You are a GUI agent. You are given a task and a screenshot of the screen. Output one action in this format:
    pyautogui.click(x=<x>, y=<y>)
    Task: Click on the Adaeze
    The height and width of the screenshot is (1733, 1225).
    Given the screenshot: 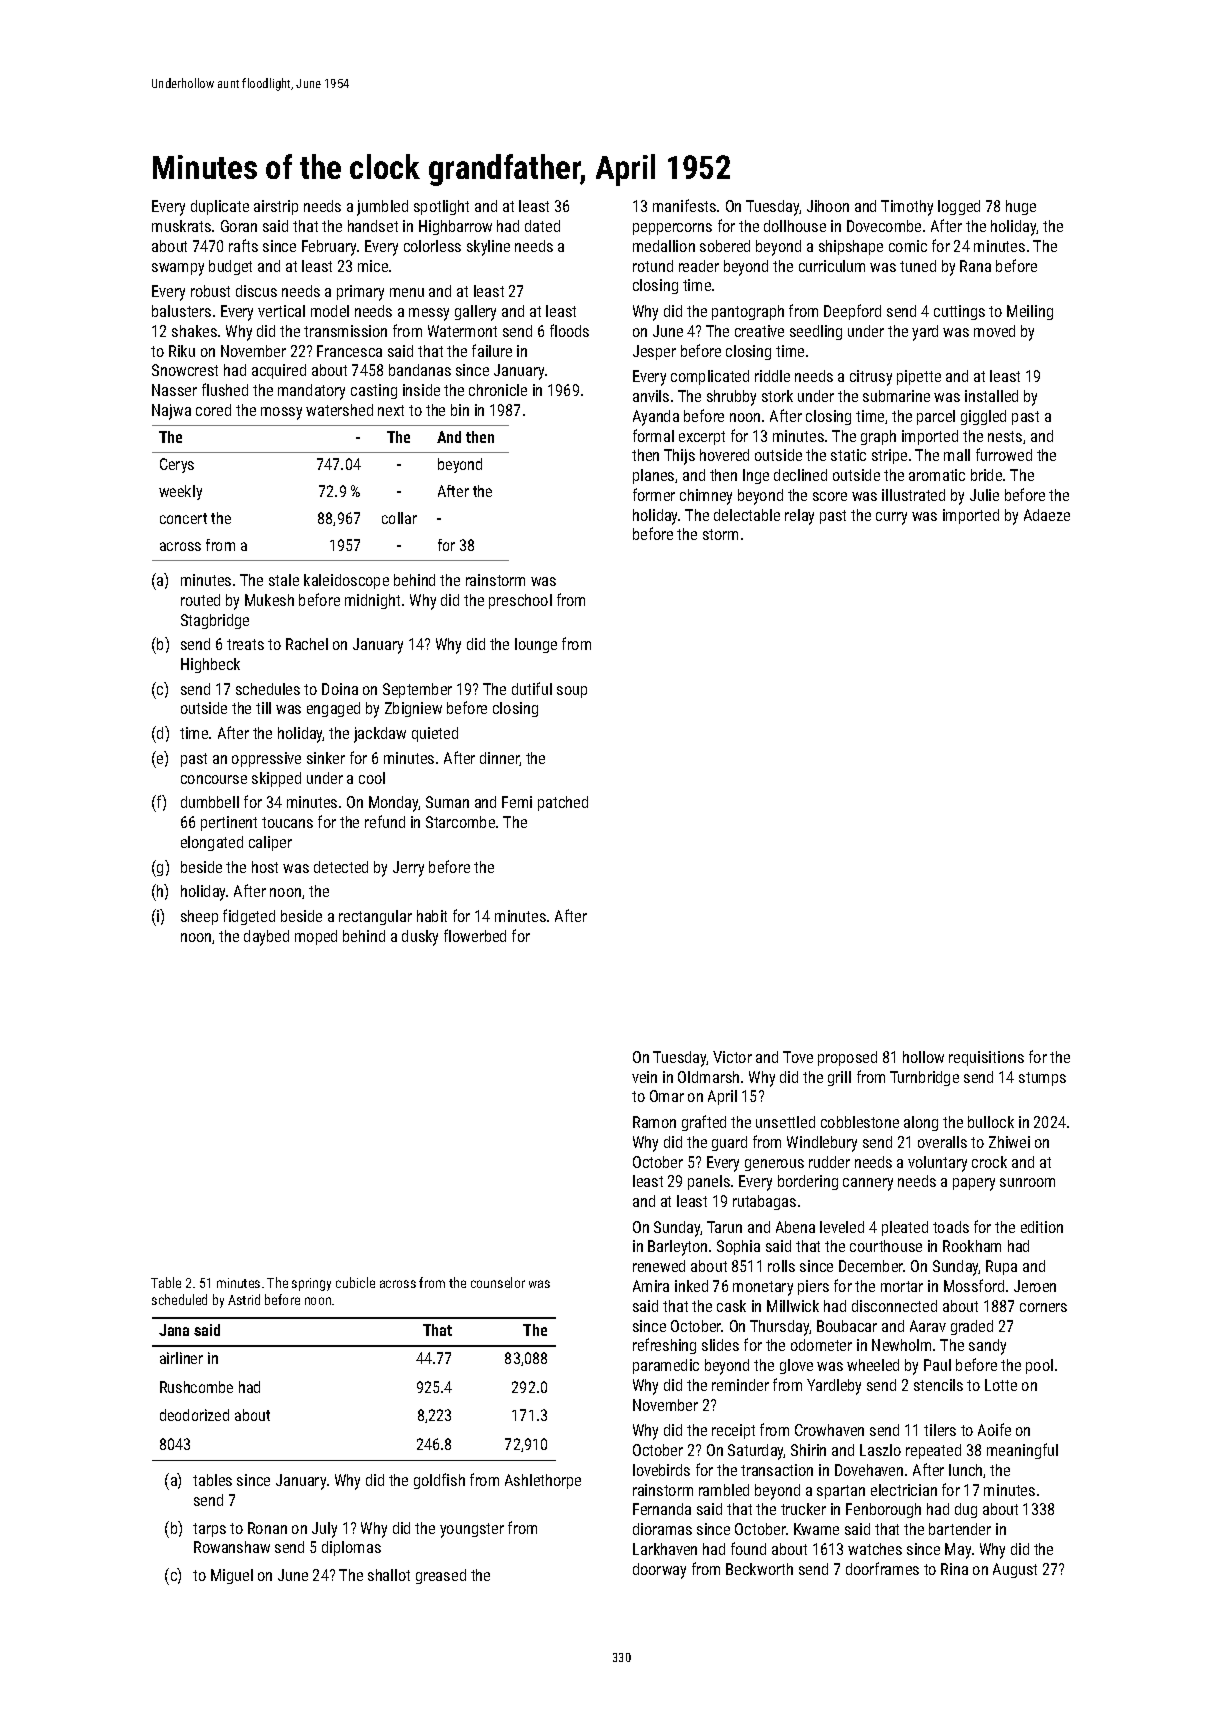 What is the action you would take?
    pyautogui.click(x=1047, y=515)
